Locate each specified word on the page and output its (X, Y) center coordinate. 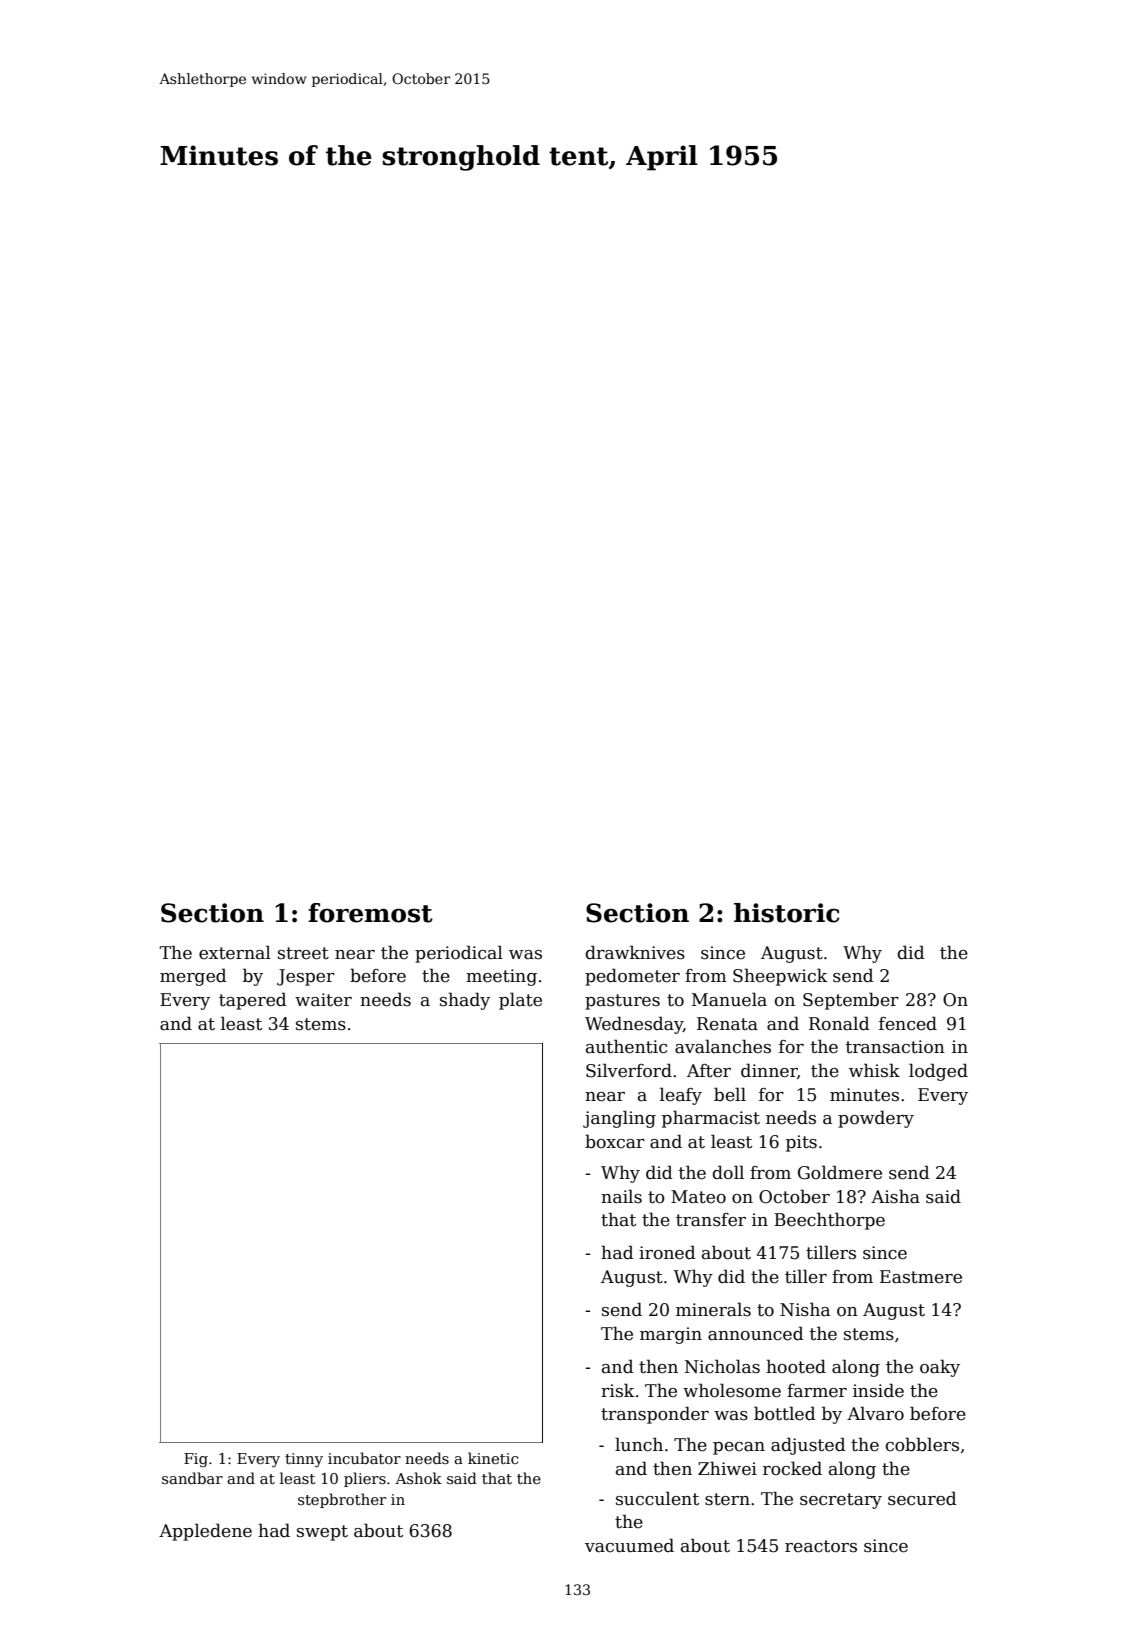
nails (621, 1196)
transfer (711, 1220)
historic (787, 913)
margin (671, 1335)
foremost (370, 913)
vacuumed (629, 1545)
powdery (876, 1119)
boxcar (615, 1141)
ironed (667, 1252)
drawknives (635, 952)
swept (322, 1533)
